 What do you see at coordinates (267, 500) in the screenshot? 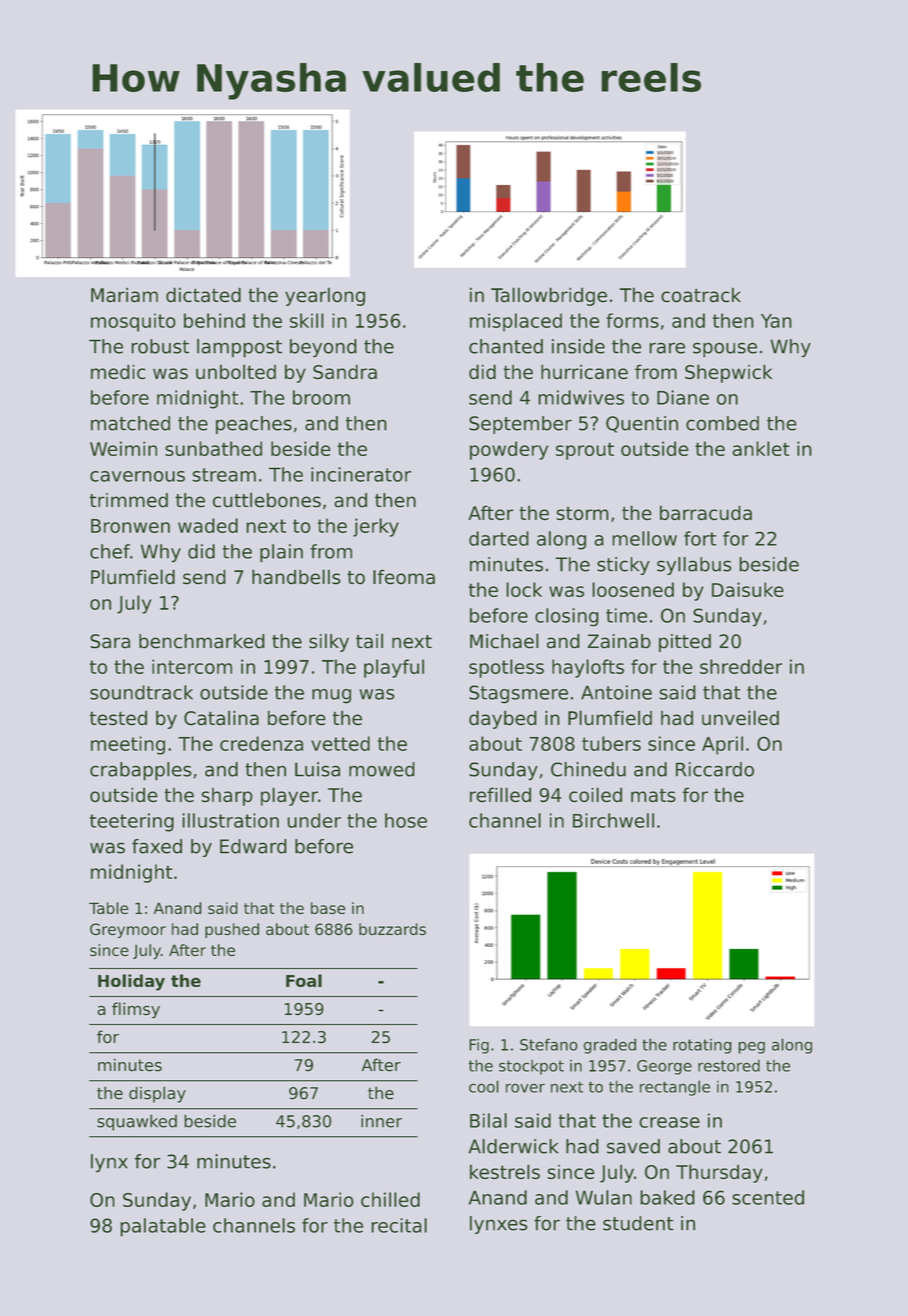
I see `cuttlebones` at bounding box center [267, 500].
